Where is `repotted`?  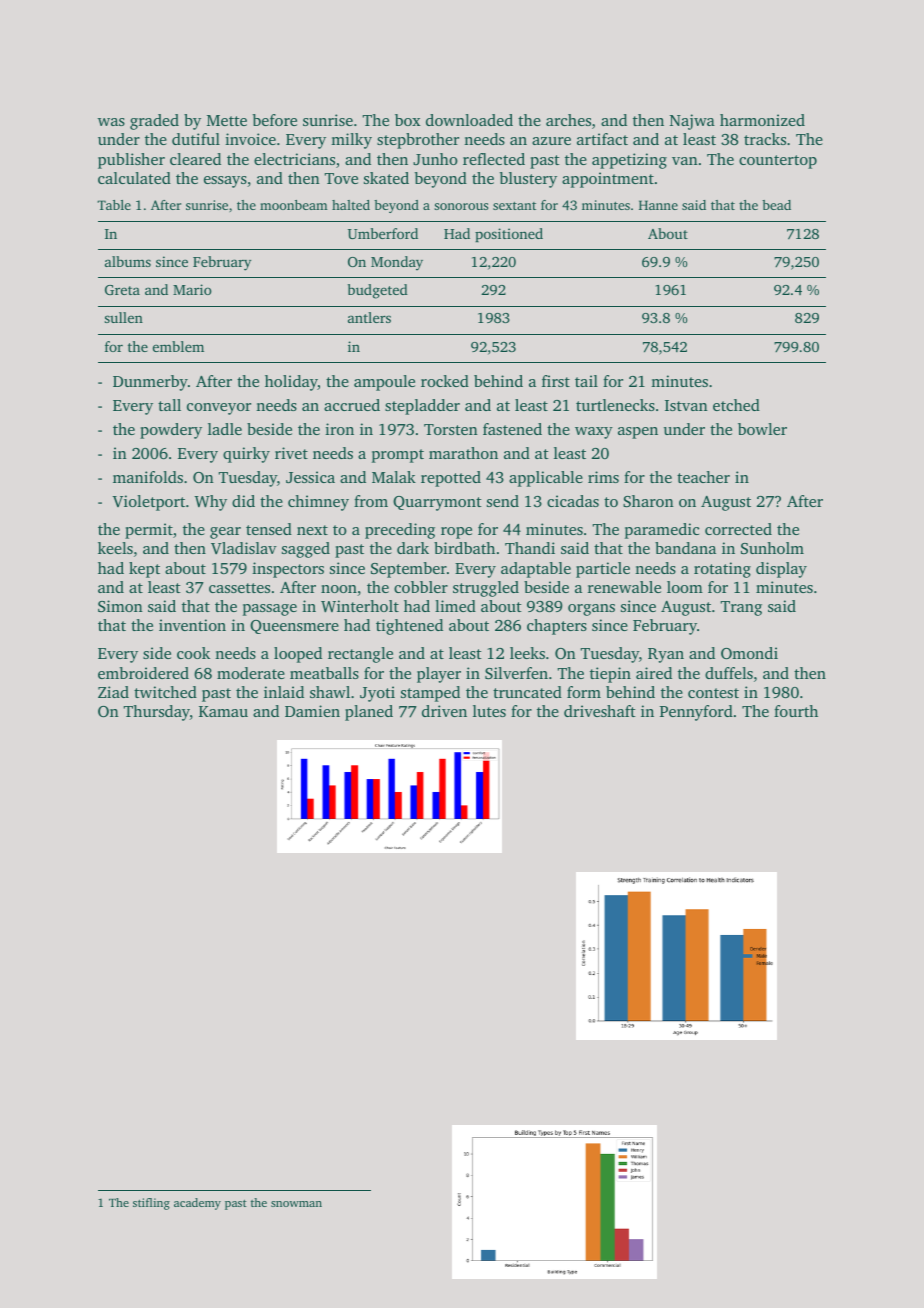 repotted is located at coordinates (451, 479).
